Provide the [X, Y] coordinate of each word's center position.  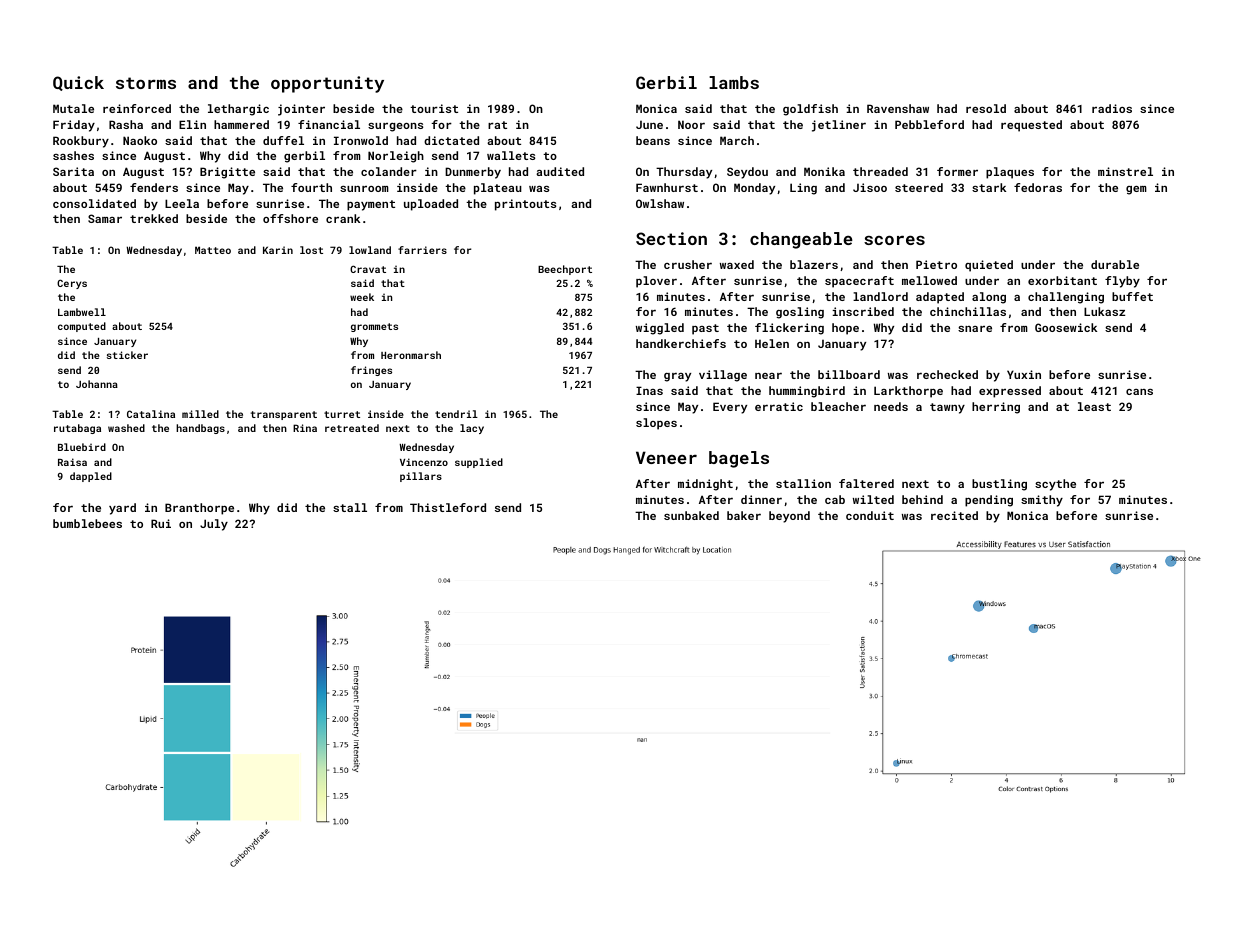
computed [82, 327]
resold [986, 108]
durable [1115, 264]
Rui [161, 523]
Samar [105, 218]
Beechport [565, 270]
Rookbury [81, 142]
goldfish [810, 110]
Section [671, 238]
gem [1136, 190]
